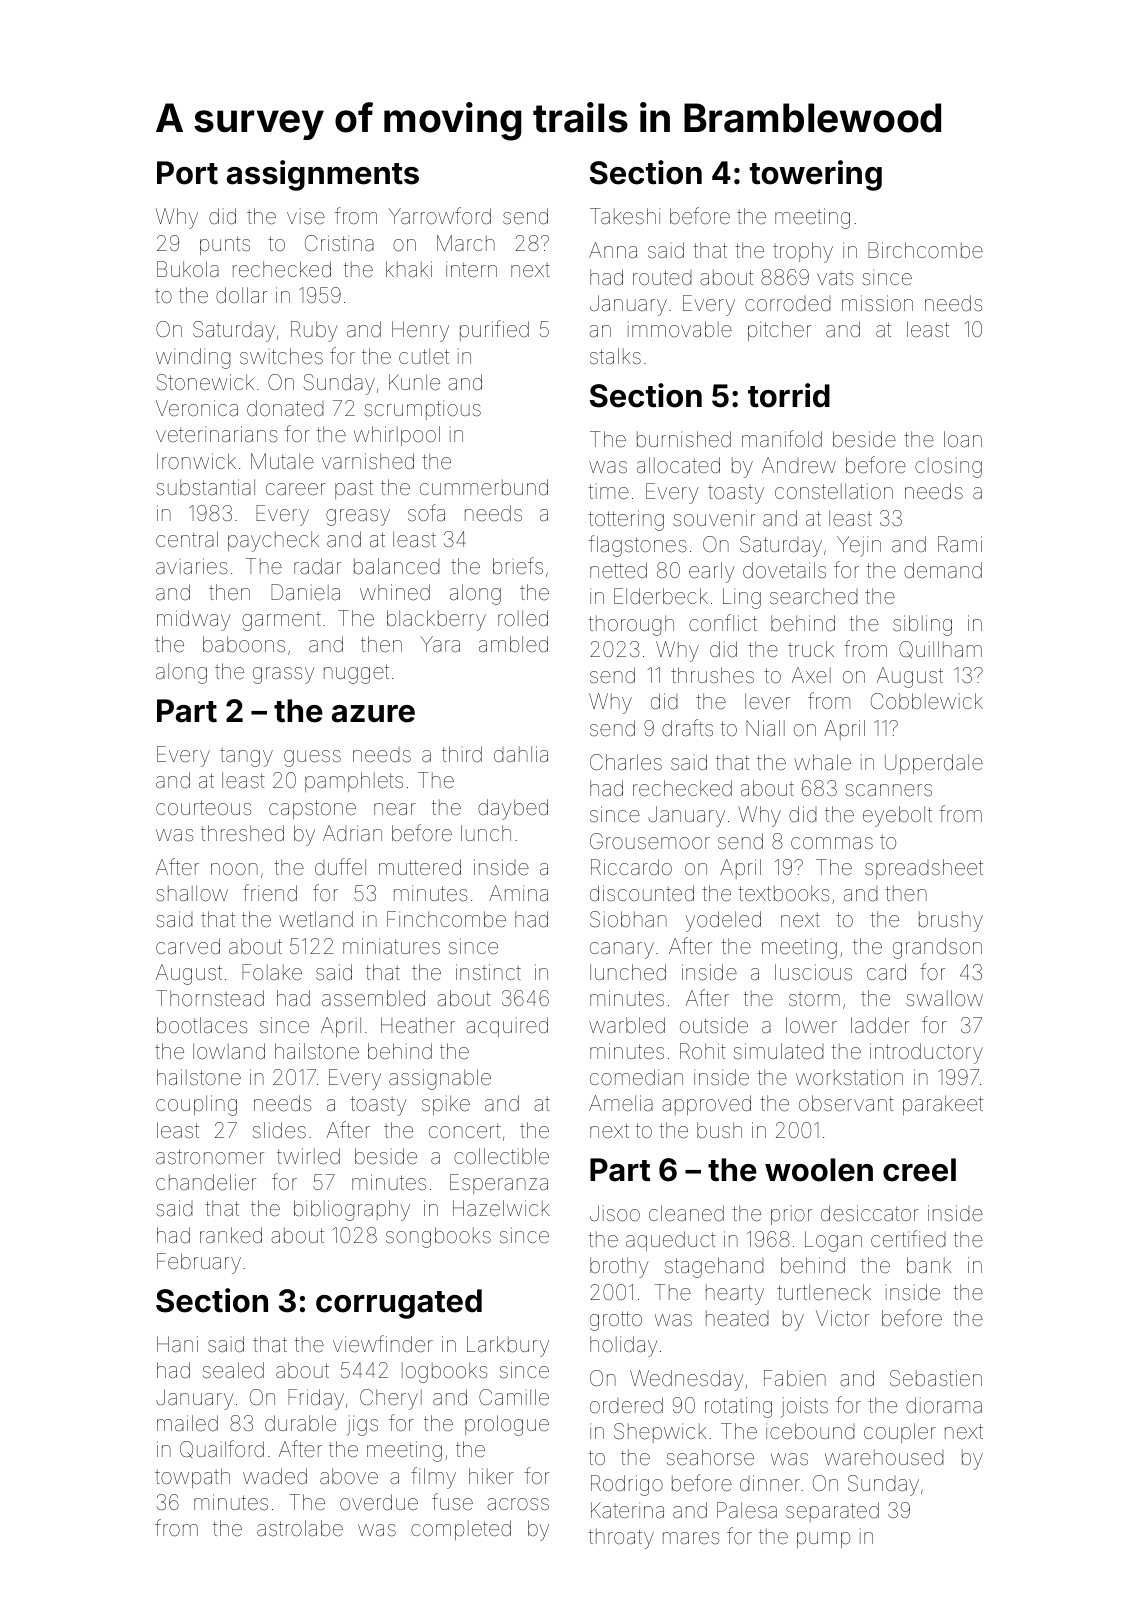  What do you see at coordinates (187, 173) in the screenshot?
I see `Port` at bounding box center [187, 173].
